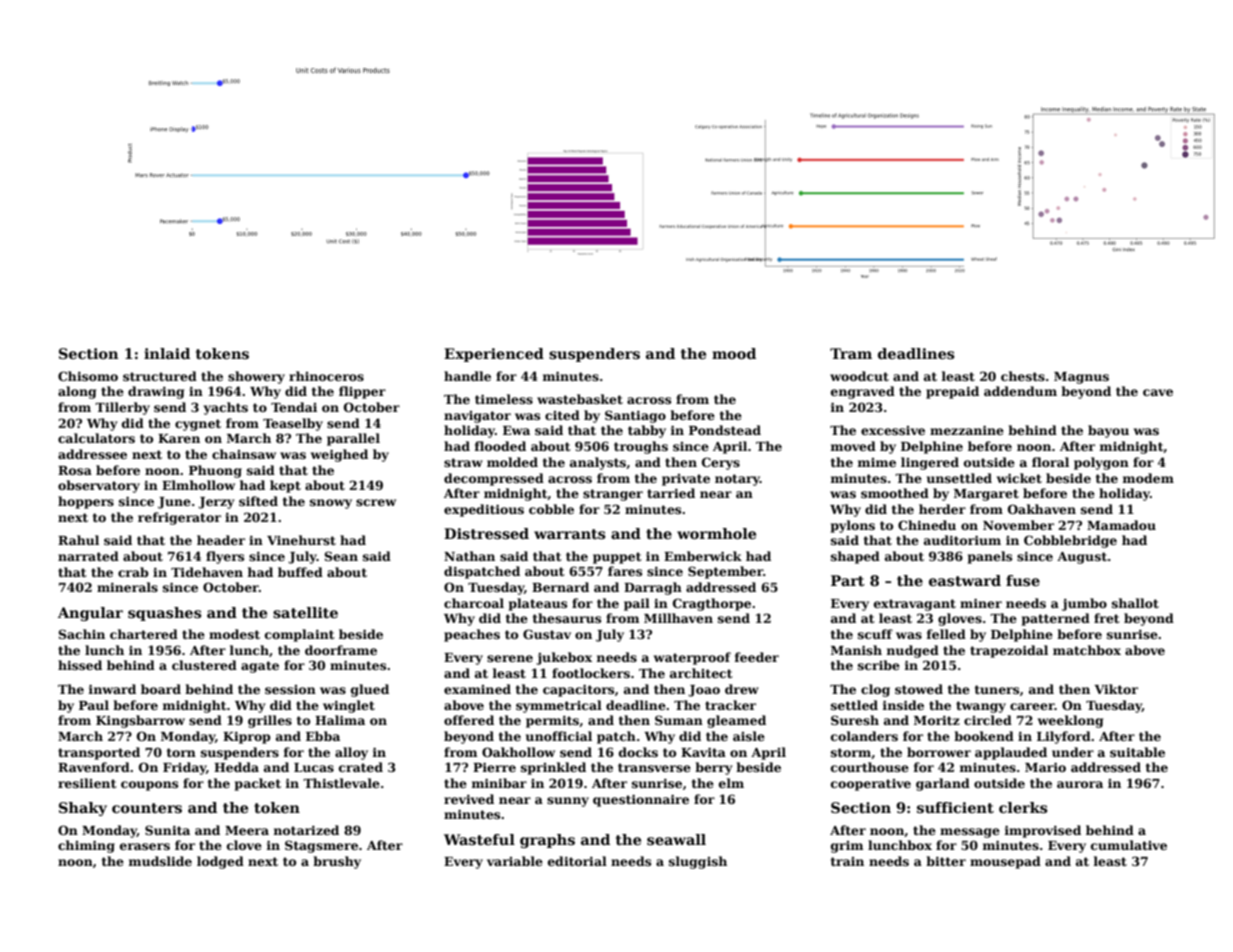 This screenshot has height=952, width=1233. Describe the element at coordinates (467, 376) in the screenshot. I see `handle` at that location.
